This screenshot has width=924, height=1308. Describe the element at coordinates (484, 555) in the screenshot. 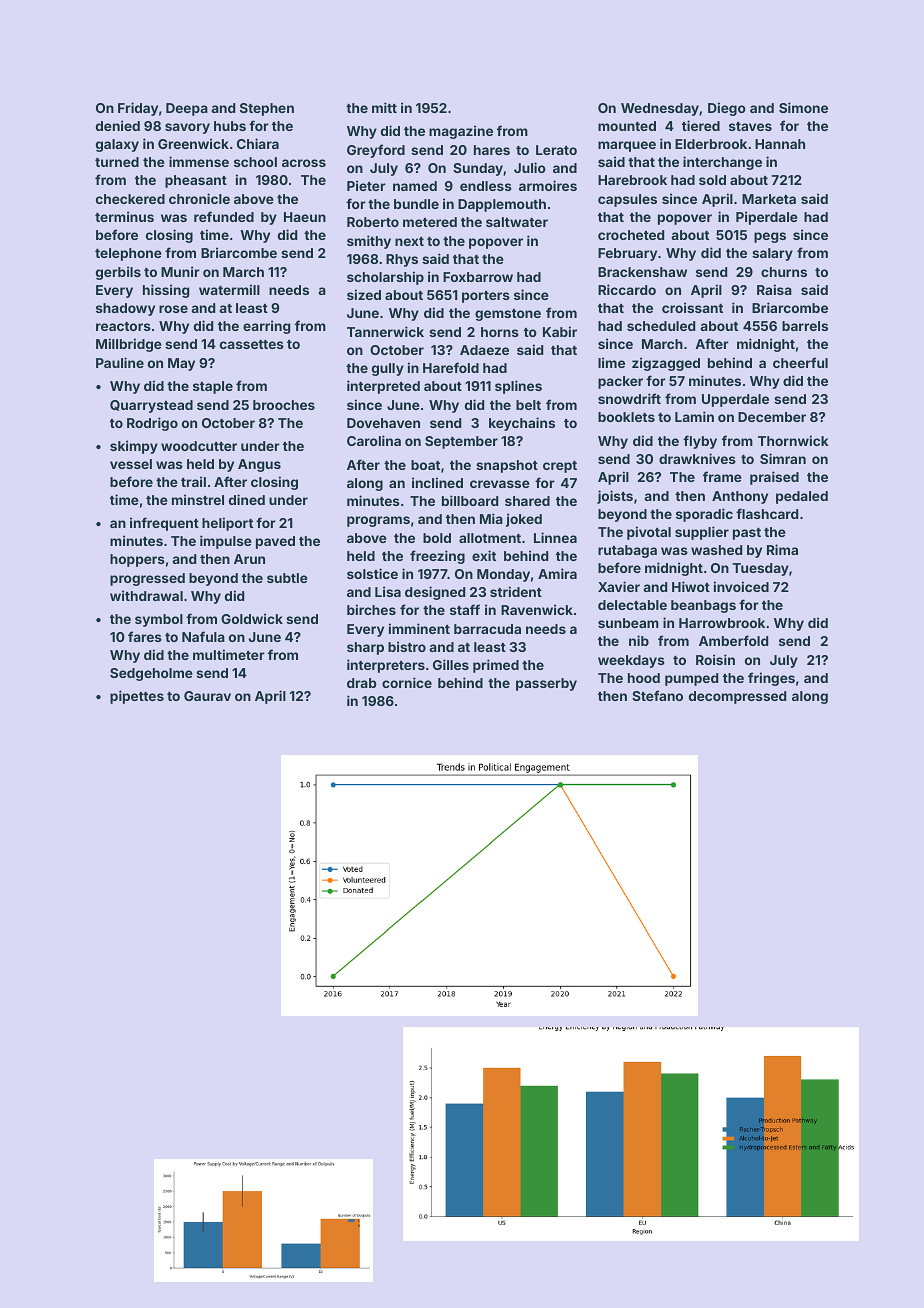

I see `exit` at that location.
